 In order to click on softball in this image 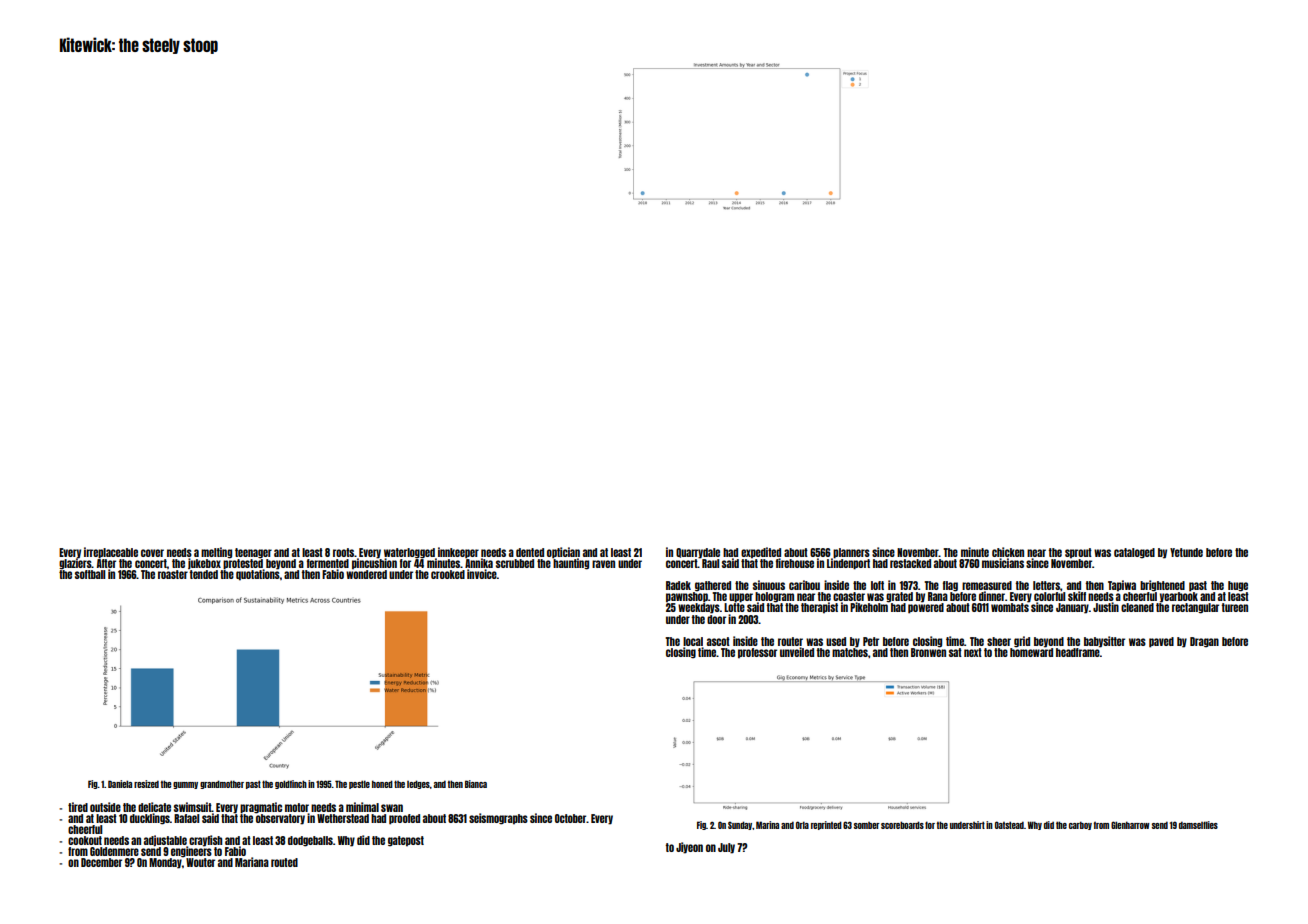, I will do `click(90, 574)`.
